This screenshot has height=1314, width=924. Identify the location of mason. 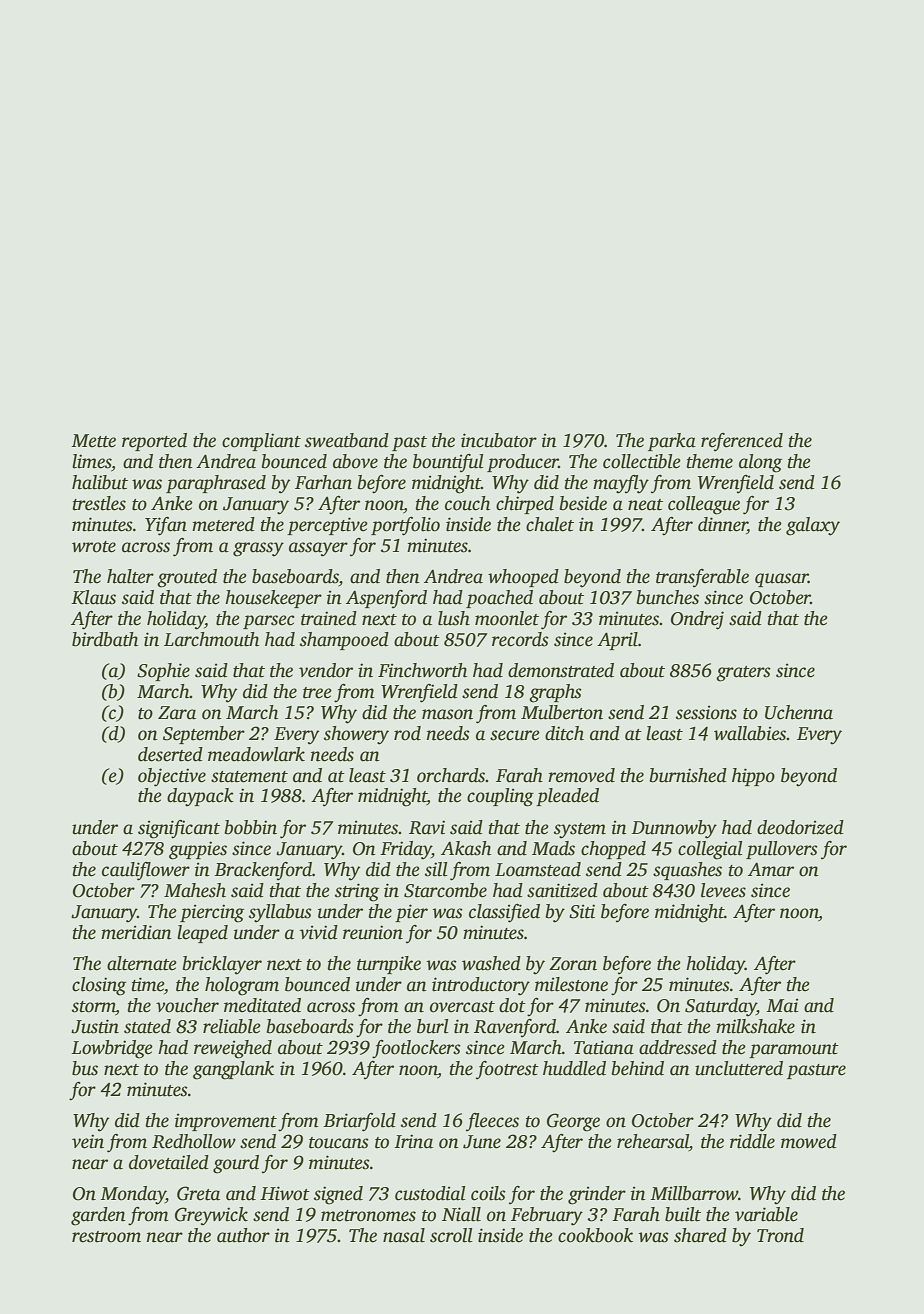
(447, 714).
